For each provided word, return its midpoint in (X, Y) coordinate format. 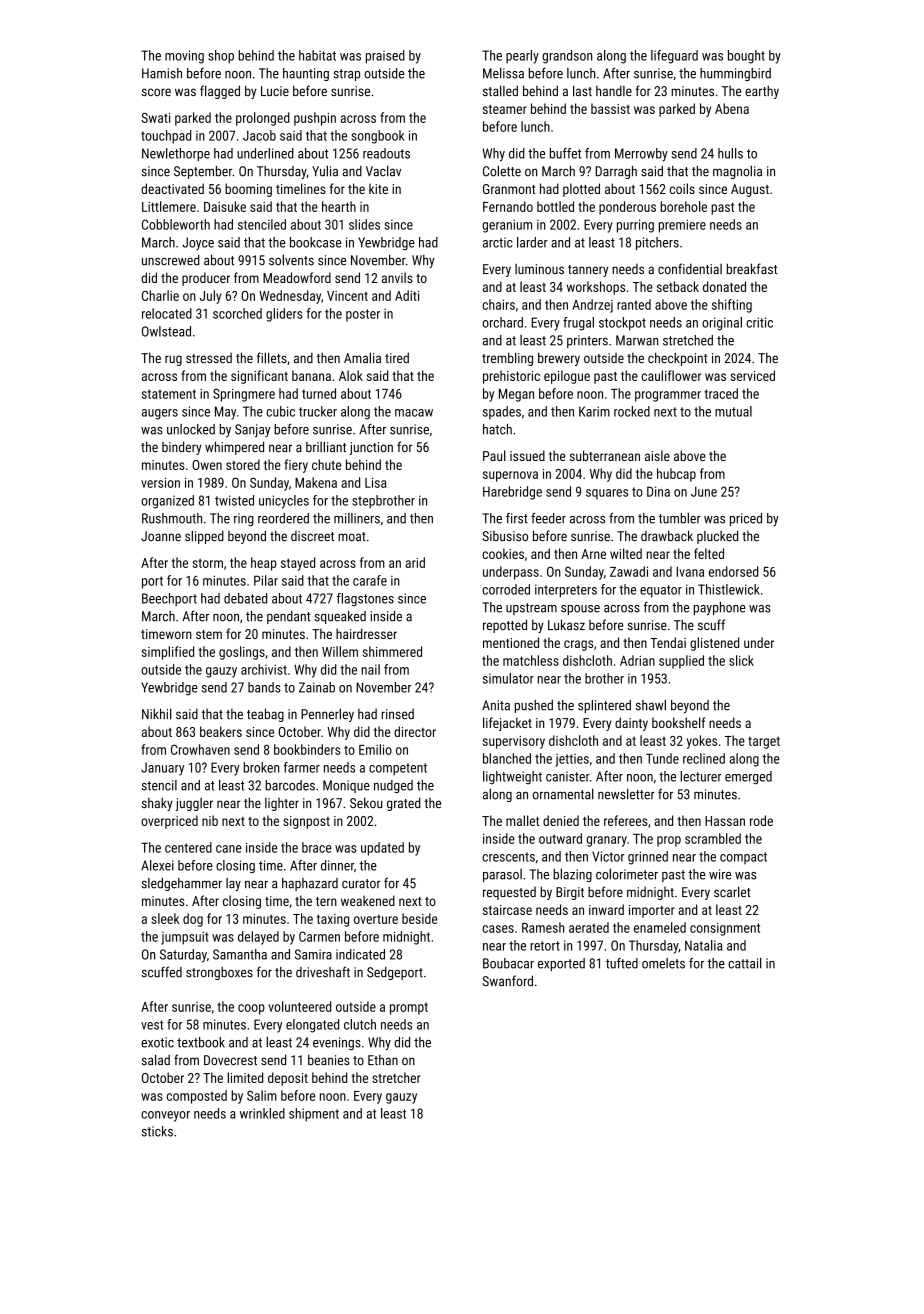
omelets (663, 963)
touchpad (166, 137)
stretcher (396, 1077)
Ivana (690, 571)
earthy (762, 92)
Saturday (183, 956)
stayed (298, 564)
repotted (505, 626)
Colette (502, 171)
